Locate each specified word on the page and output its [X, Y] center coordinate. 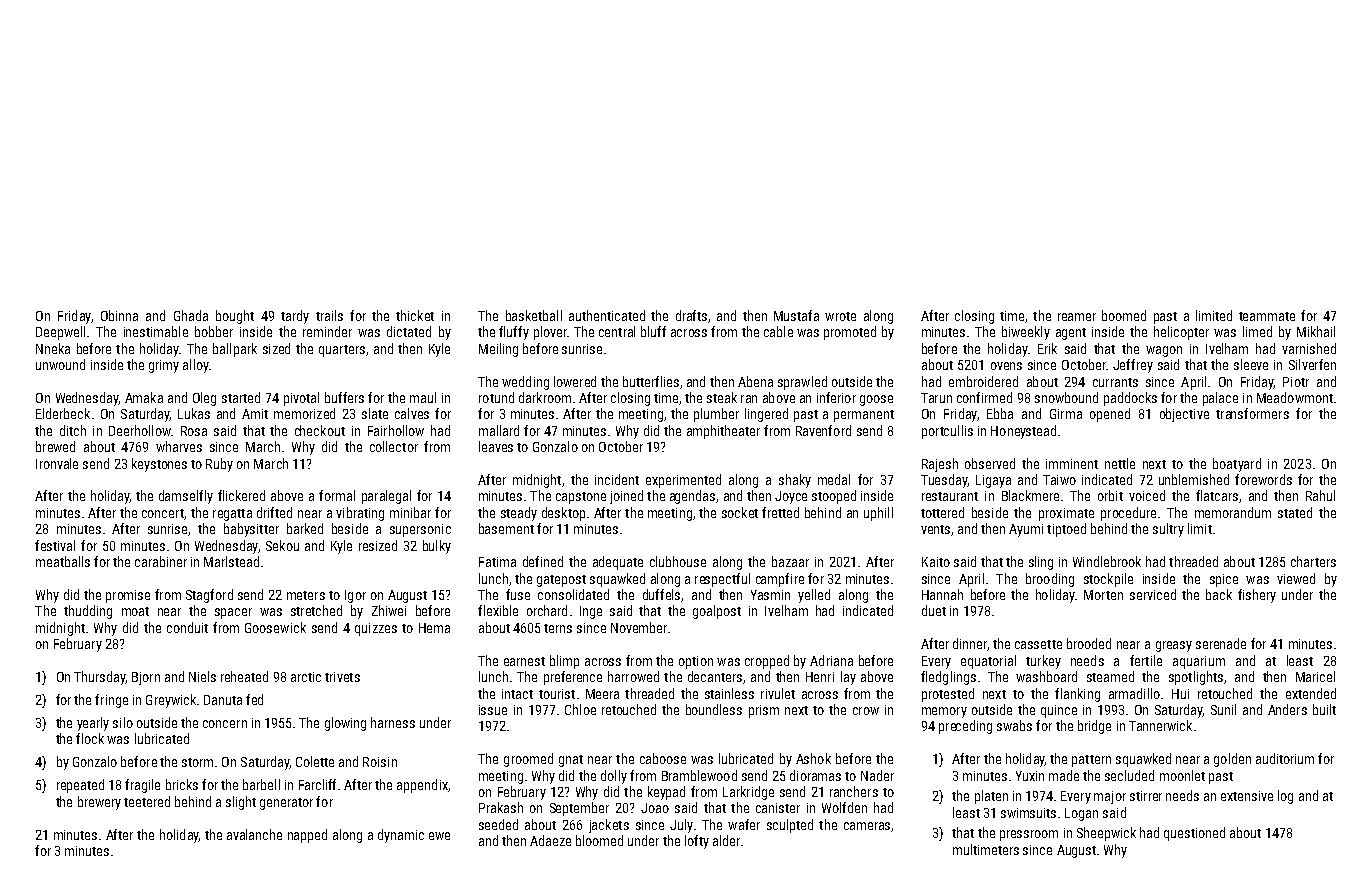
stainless [729, 693]
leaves [496, 446]
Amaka [144, 397]
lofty [697, 842]
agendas [692, 497]
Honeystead [1023, 432]
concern [225, 724]
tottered [942, 512]
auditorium [1285, 758]
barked [305, 528]
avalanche [254, 834]
